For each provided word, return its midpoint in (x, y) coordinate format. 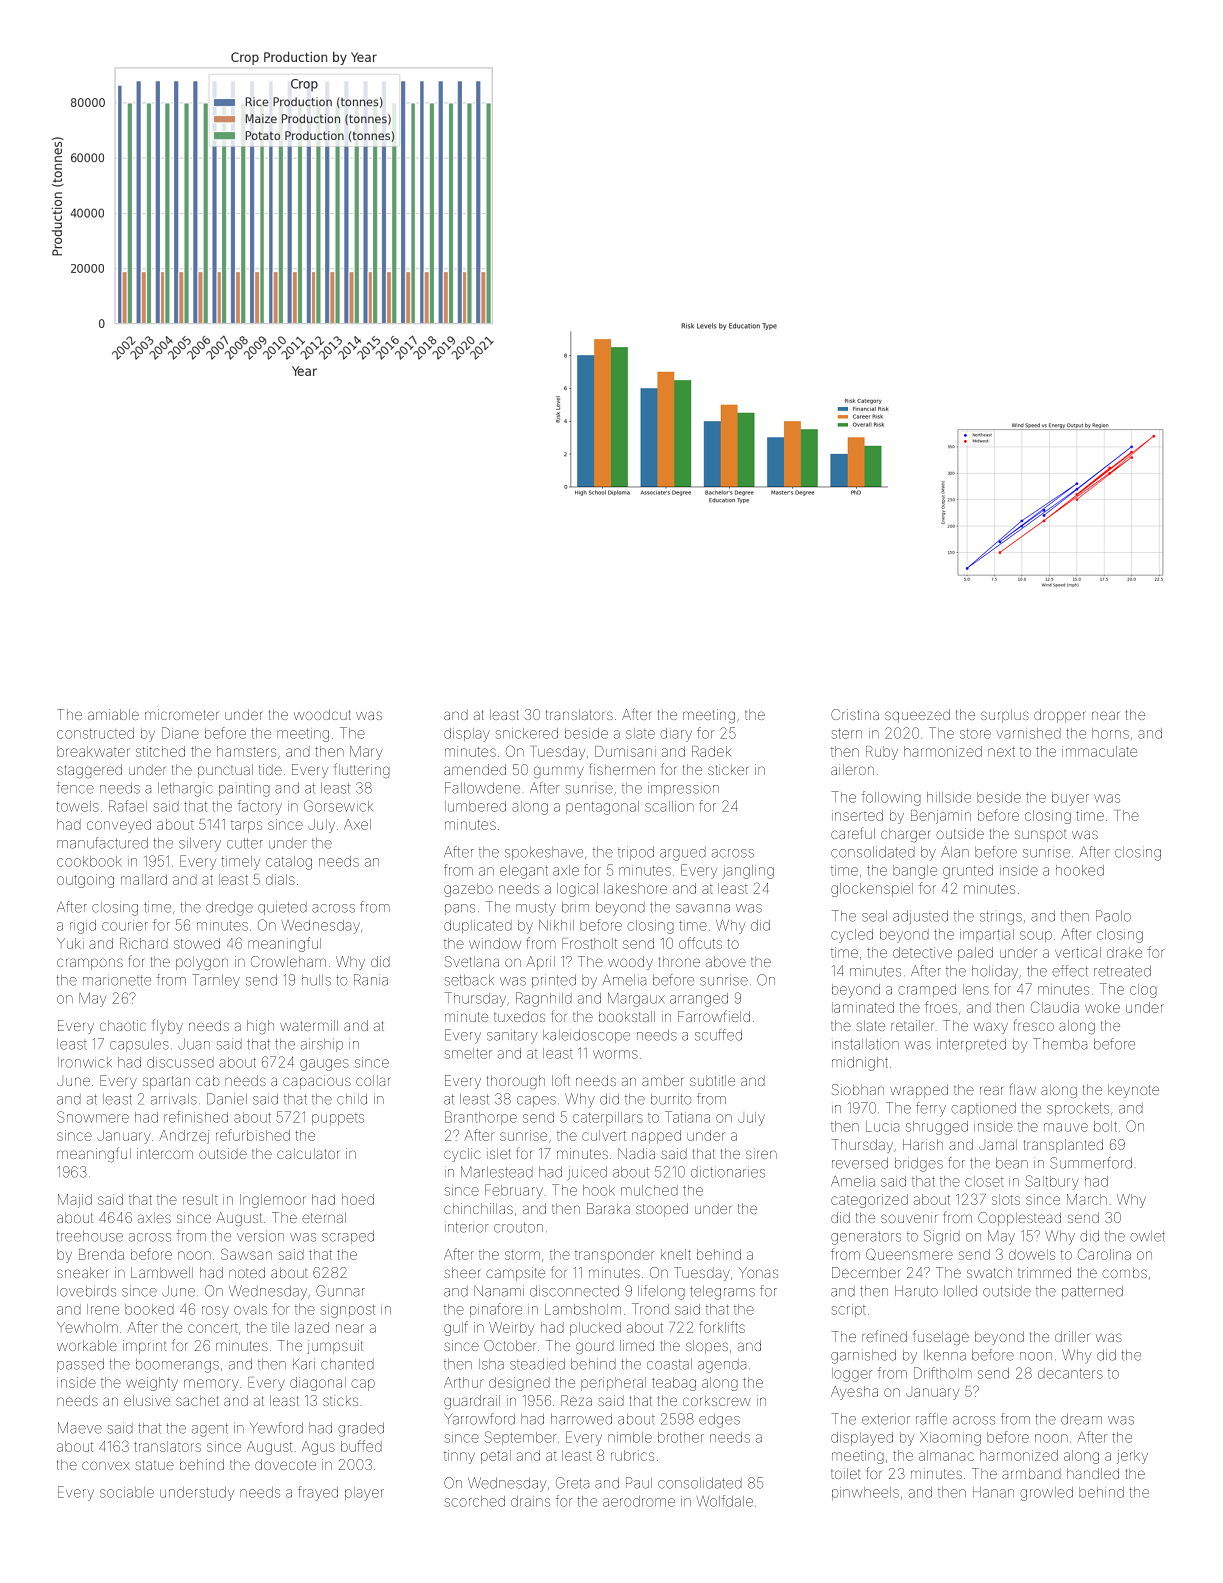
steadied (537, 1364)
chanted (347, 1364)
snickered (527, 733)
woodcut (322, 714)
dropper (1059, 716)
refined (884, 1336)
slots (1006, 1199)
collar (373, 1080)
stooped (662, 1210)
